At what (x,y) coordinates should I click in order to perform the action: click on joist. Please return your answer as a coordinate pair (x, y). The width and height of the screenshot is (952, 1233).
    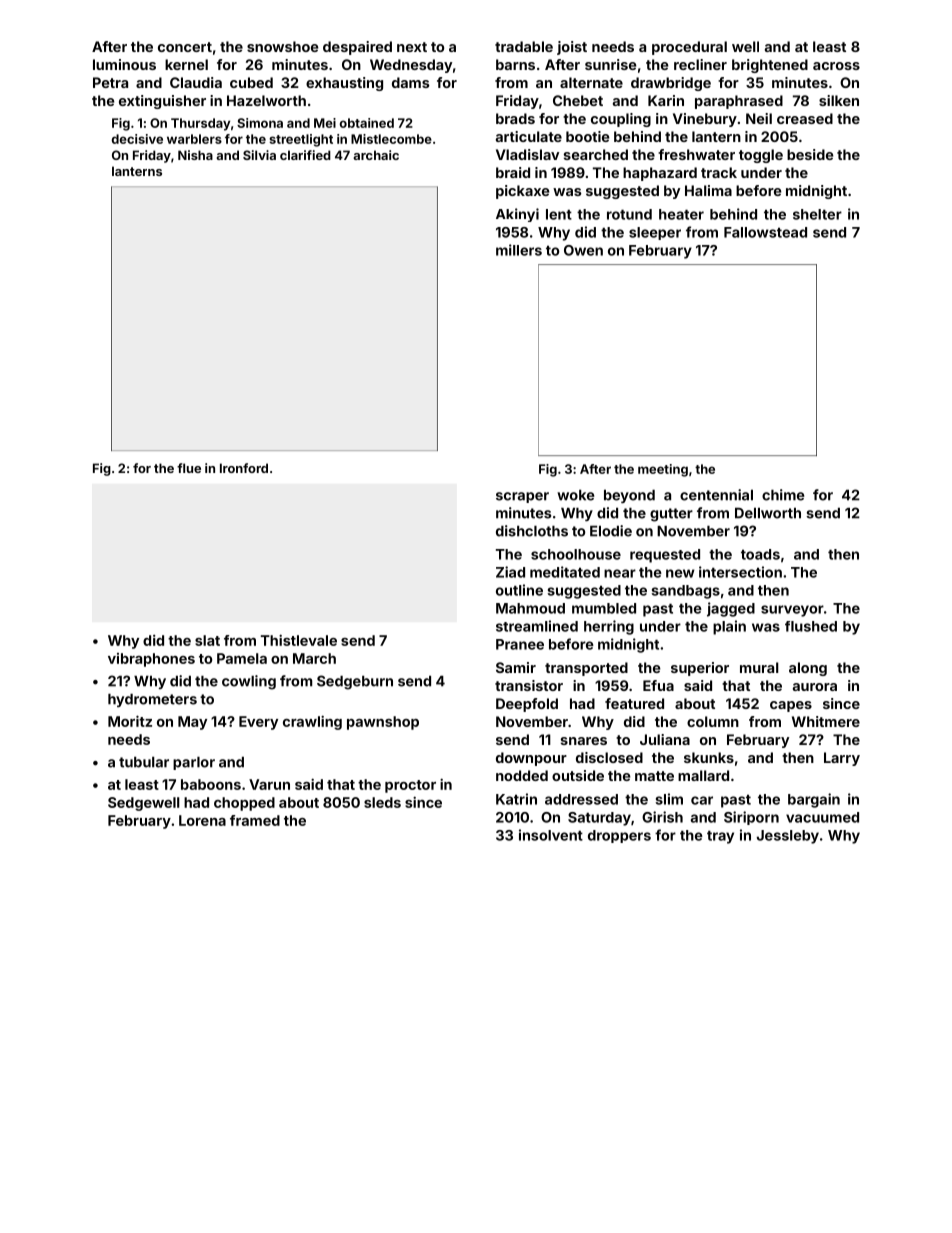
    Looking at the image, I should click on (572, 48).
